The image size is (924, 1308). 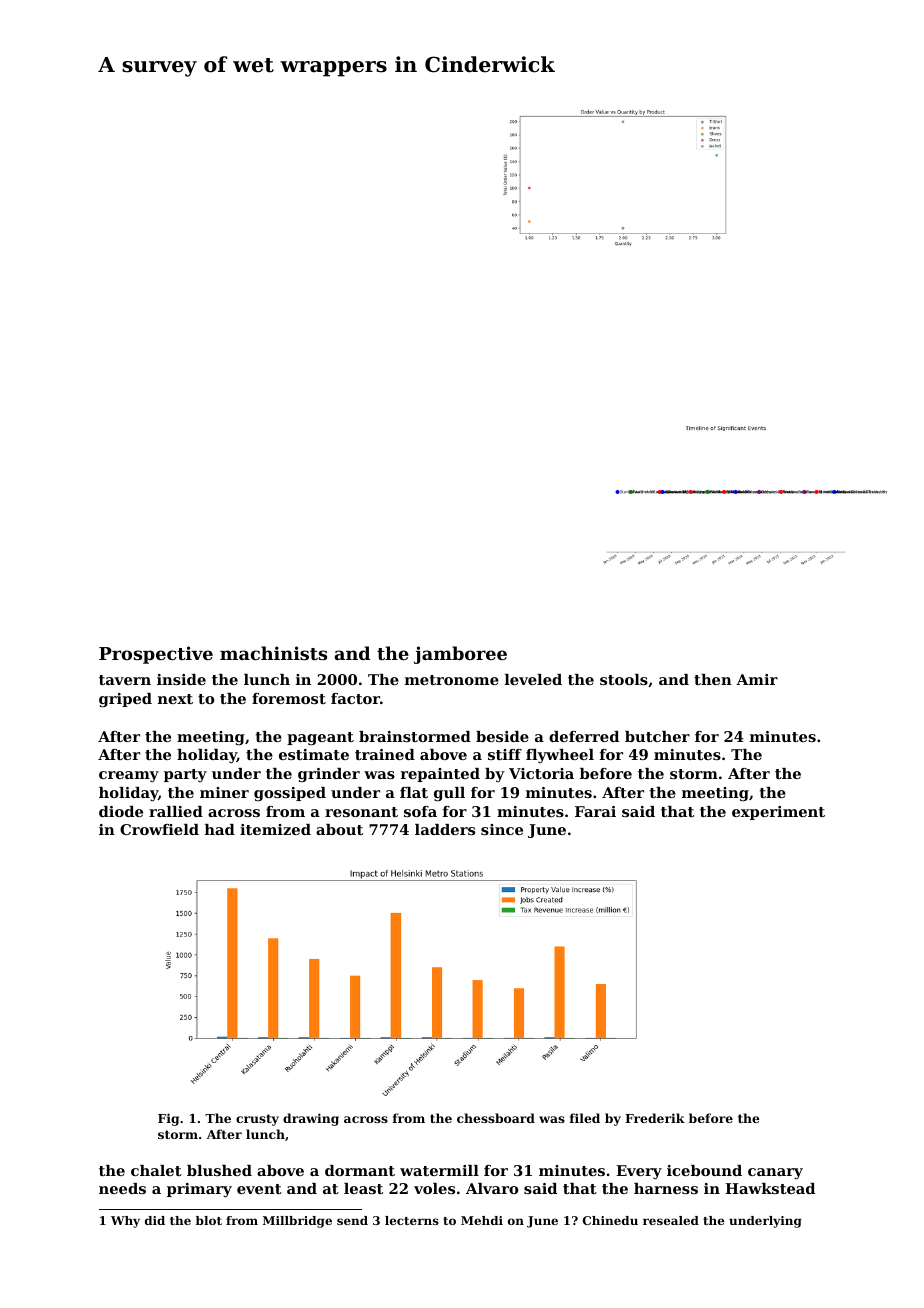 What do you see at coordinates (156, 655) in the screenshot?
I see `Prospective` at bounding box center [156, 655].
